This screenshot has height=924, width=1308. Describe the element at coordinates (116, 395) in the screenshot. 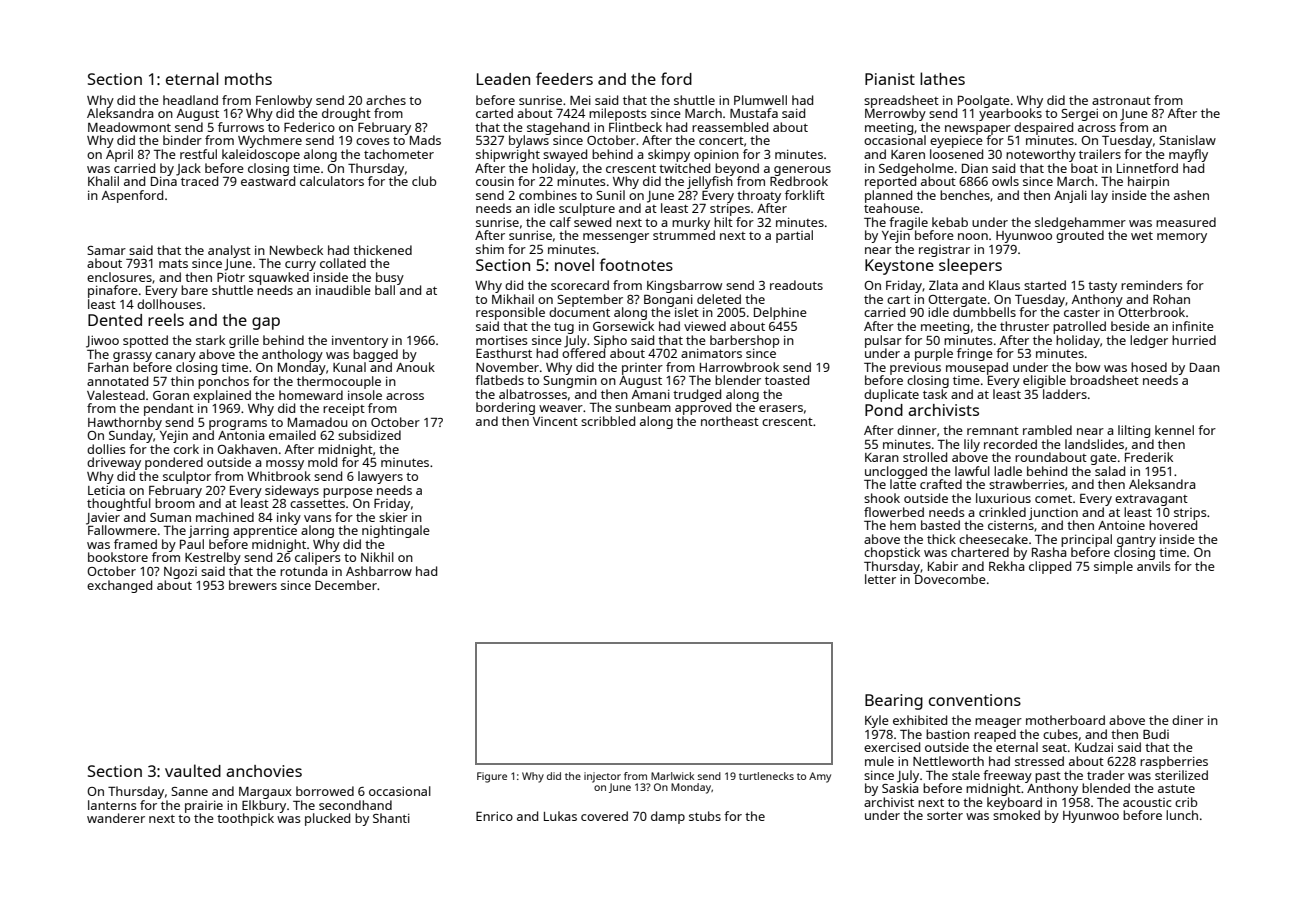

I see `Valestead` at that location.
